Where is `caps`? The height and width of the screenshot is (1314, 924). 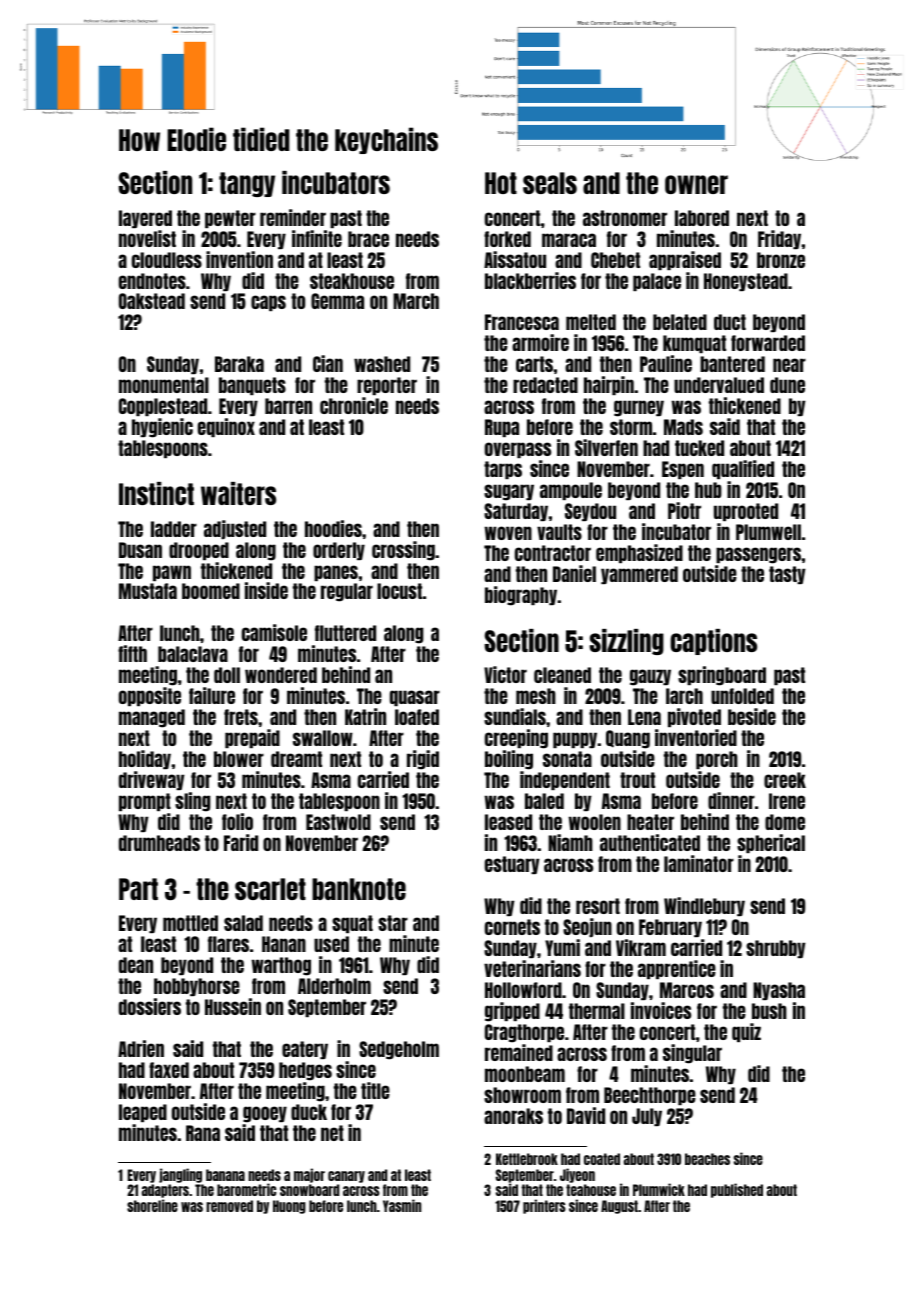 caps is located at coordinates (268, 303).
